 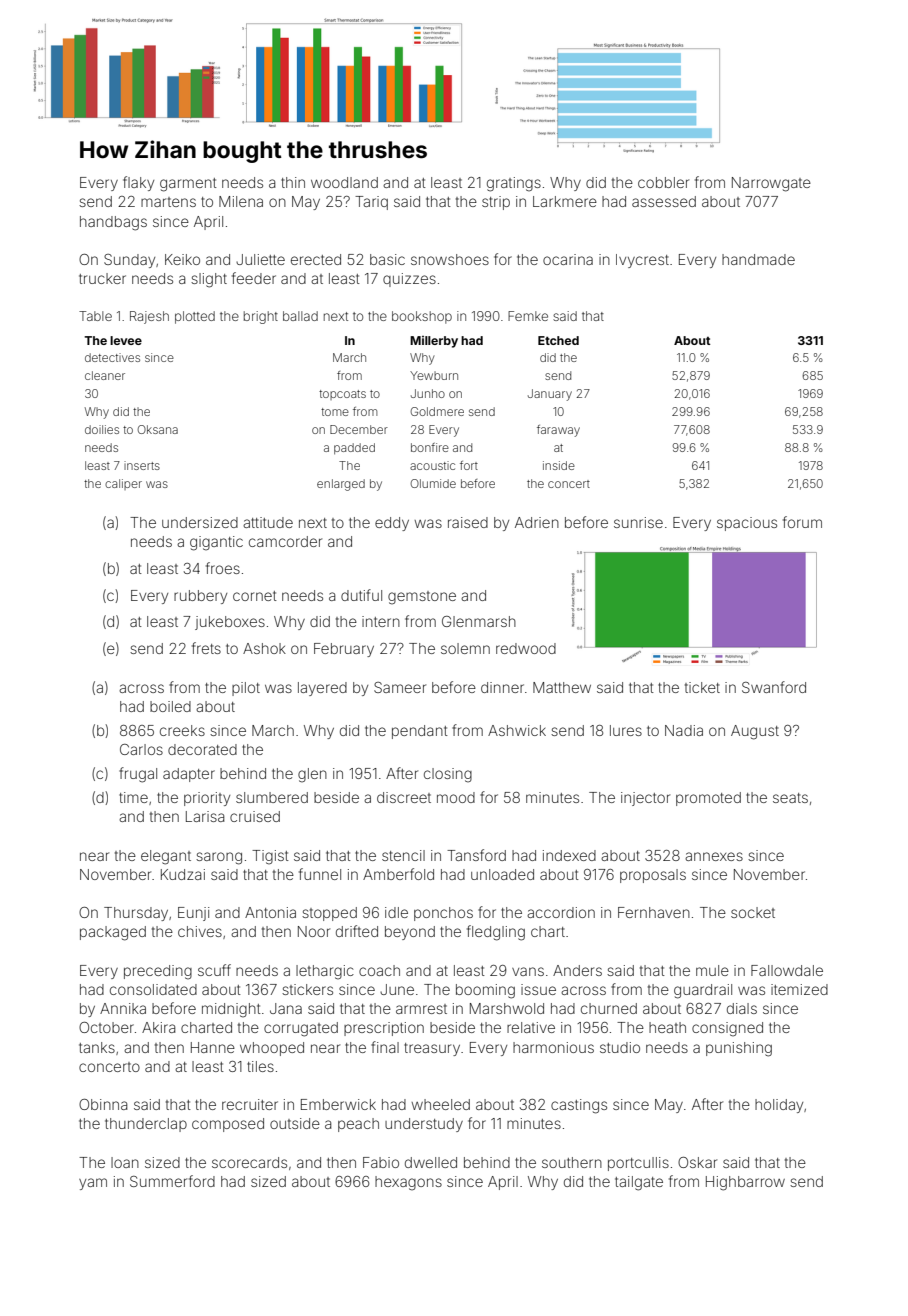 I want to click on unloaded, so click(x=502, y=874).
